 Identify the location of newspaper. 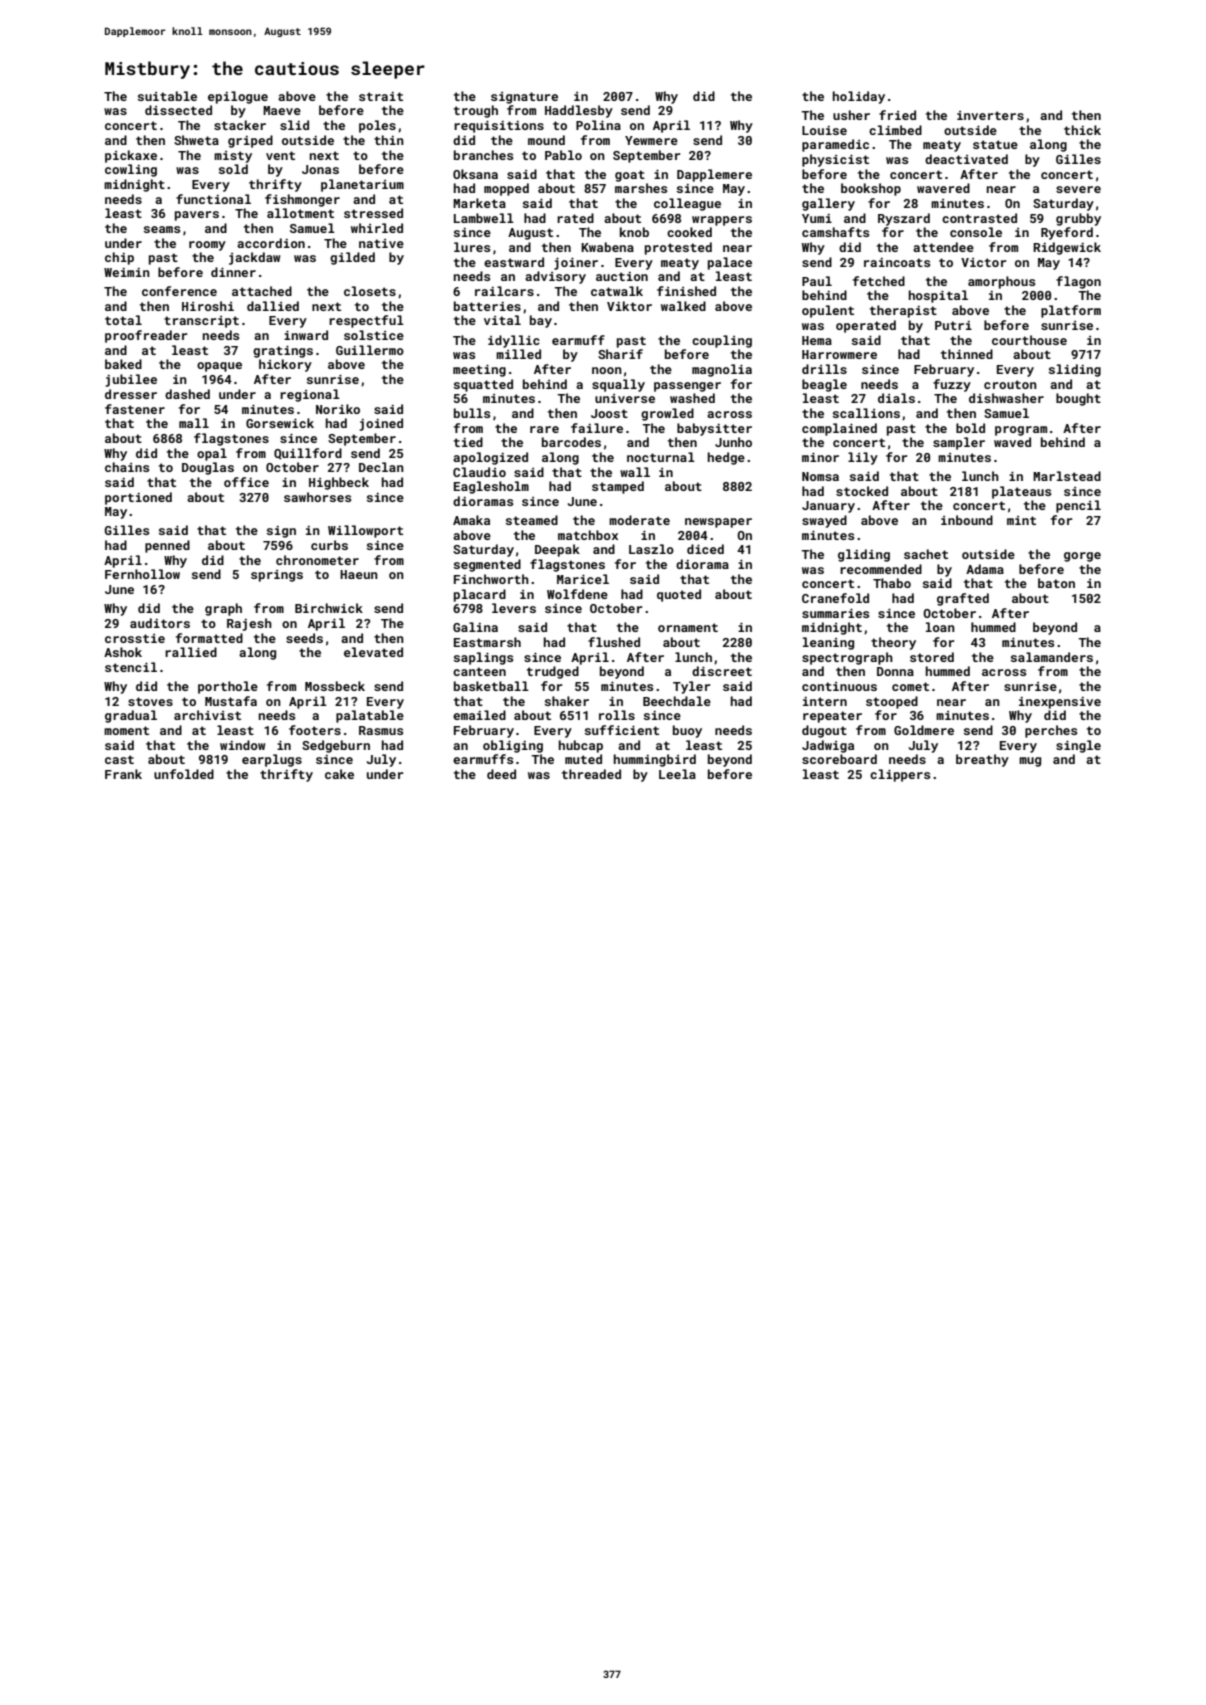
(718, 523).
